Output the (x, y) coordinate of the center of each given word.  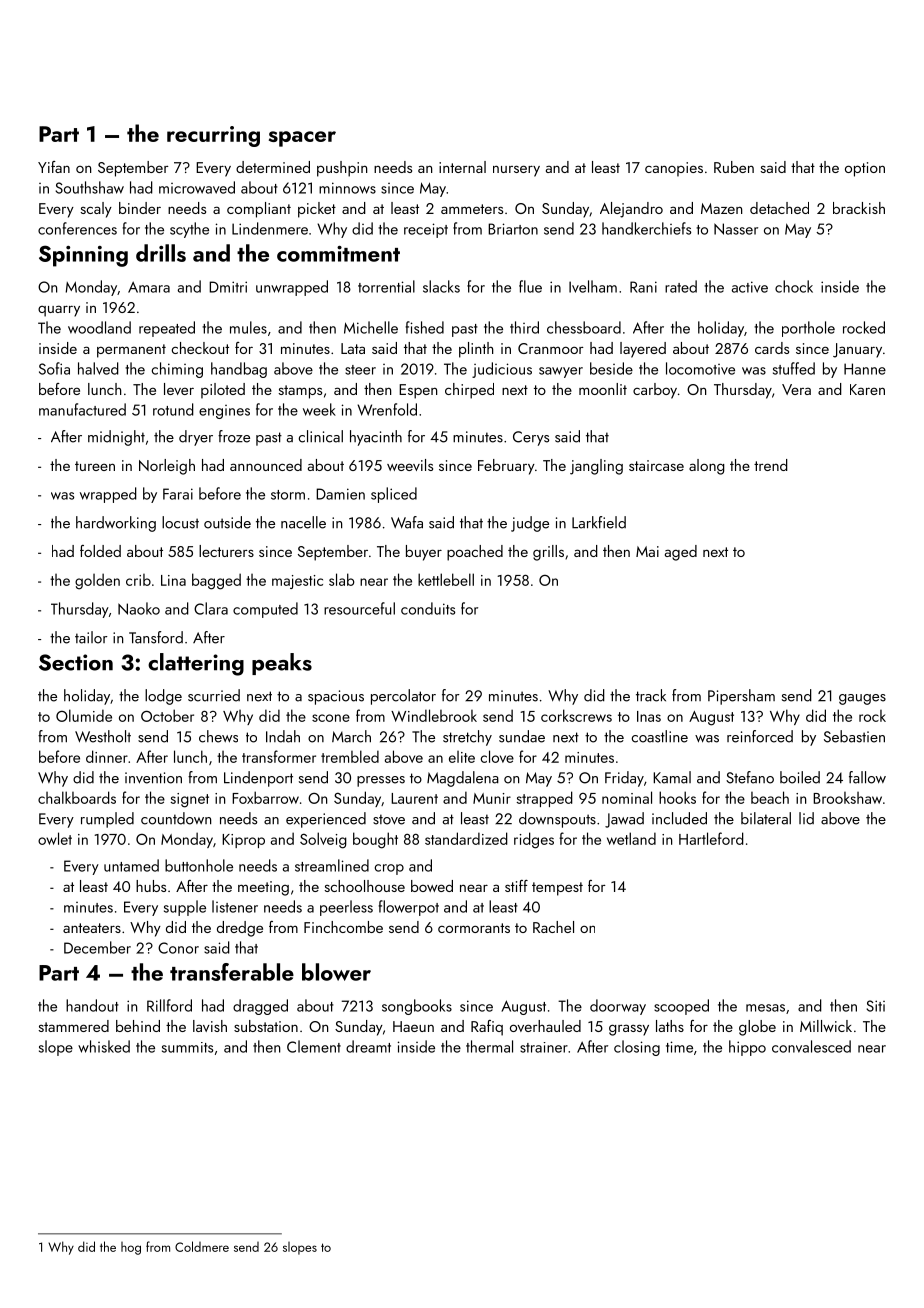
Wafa (407, 522)
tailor (91, 637)
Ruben (734, 167)
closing (637, 1048)
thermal (489, 1046)
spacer (302, 139)
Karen (867, 389)
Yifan (54, 167)
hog (131, 1248)
